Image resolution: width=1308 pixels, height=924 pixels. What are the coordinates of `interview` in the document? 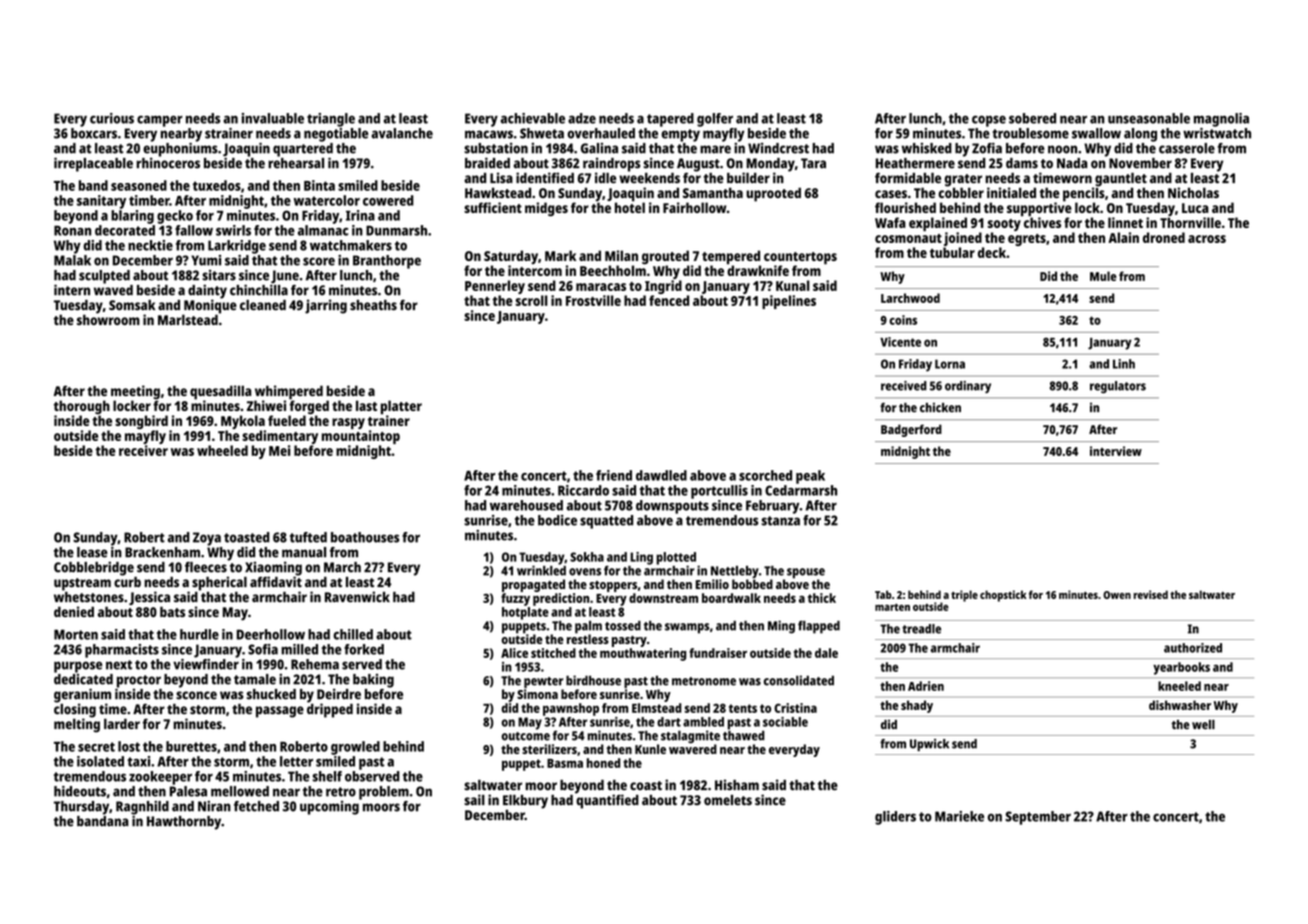 It's located at (1116, 451).
